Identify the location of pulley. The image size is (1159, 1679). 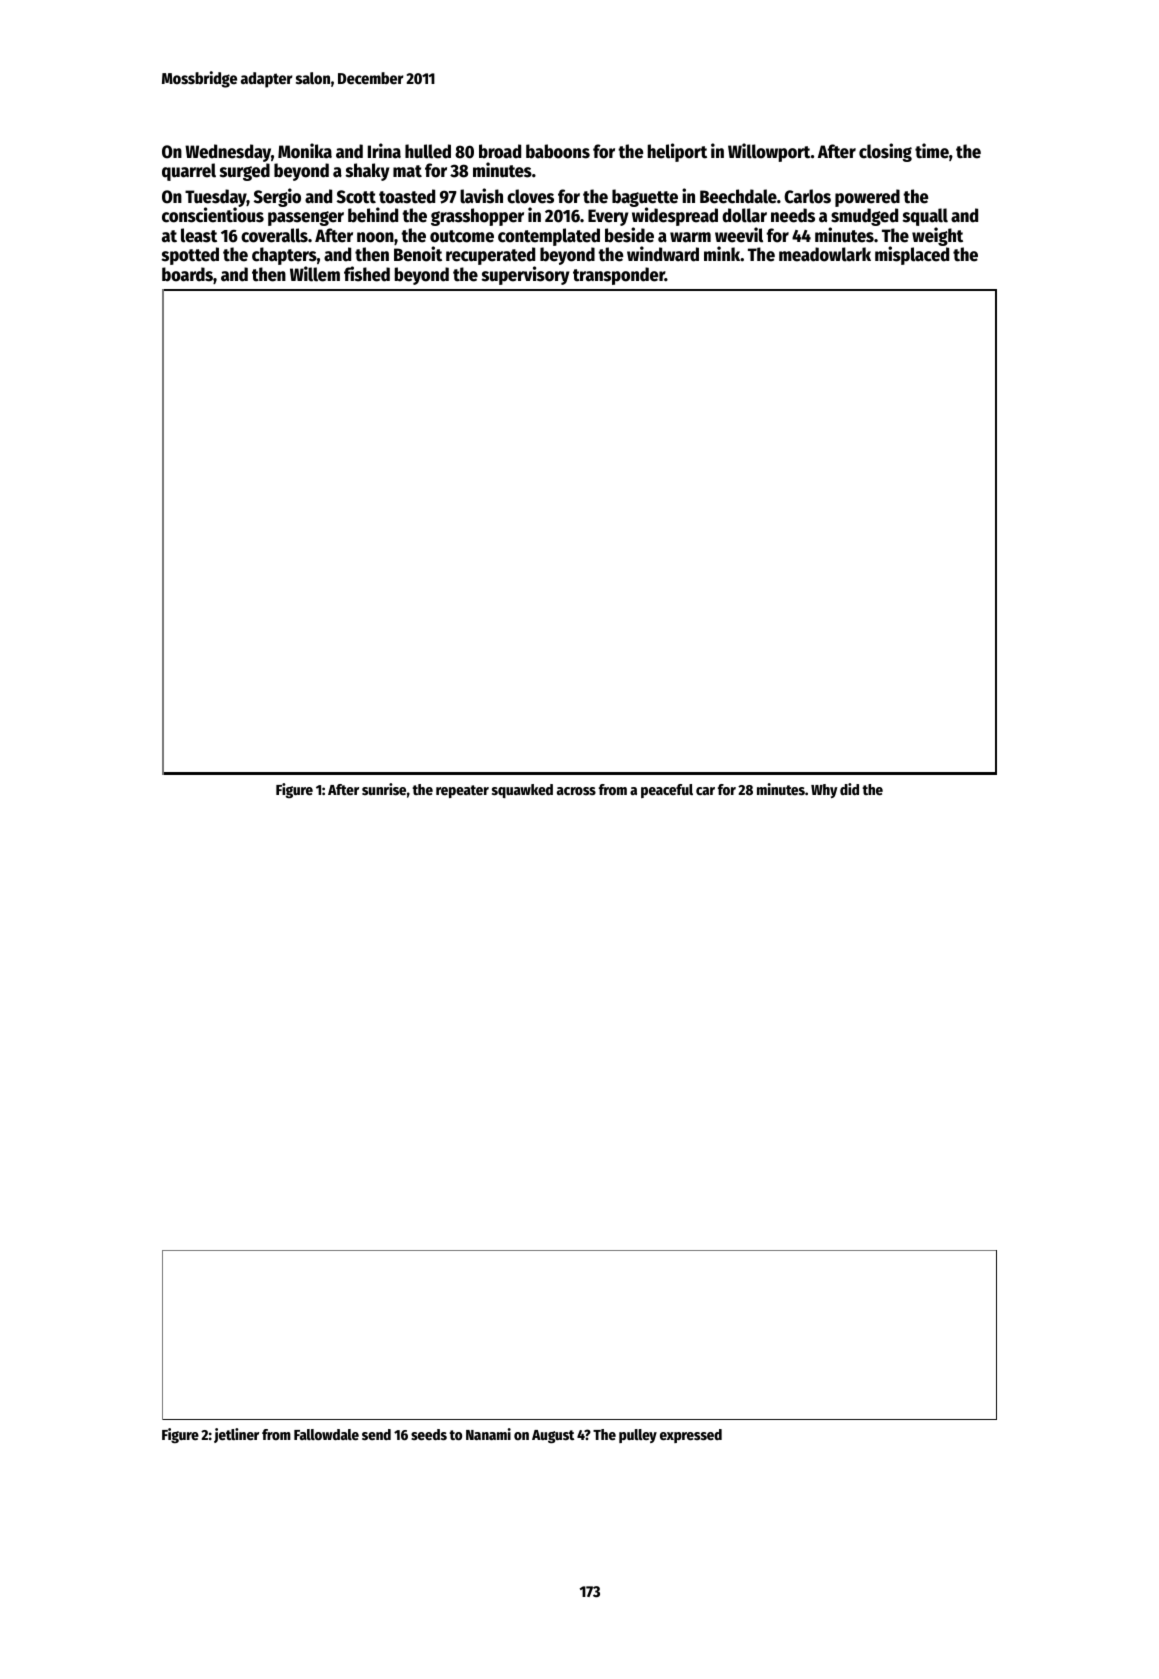
(638, 1436).
